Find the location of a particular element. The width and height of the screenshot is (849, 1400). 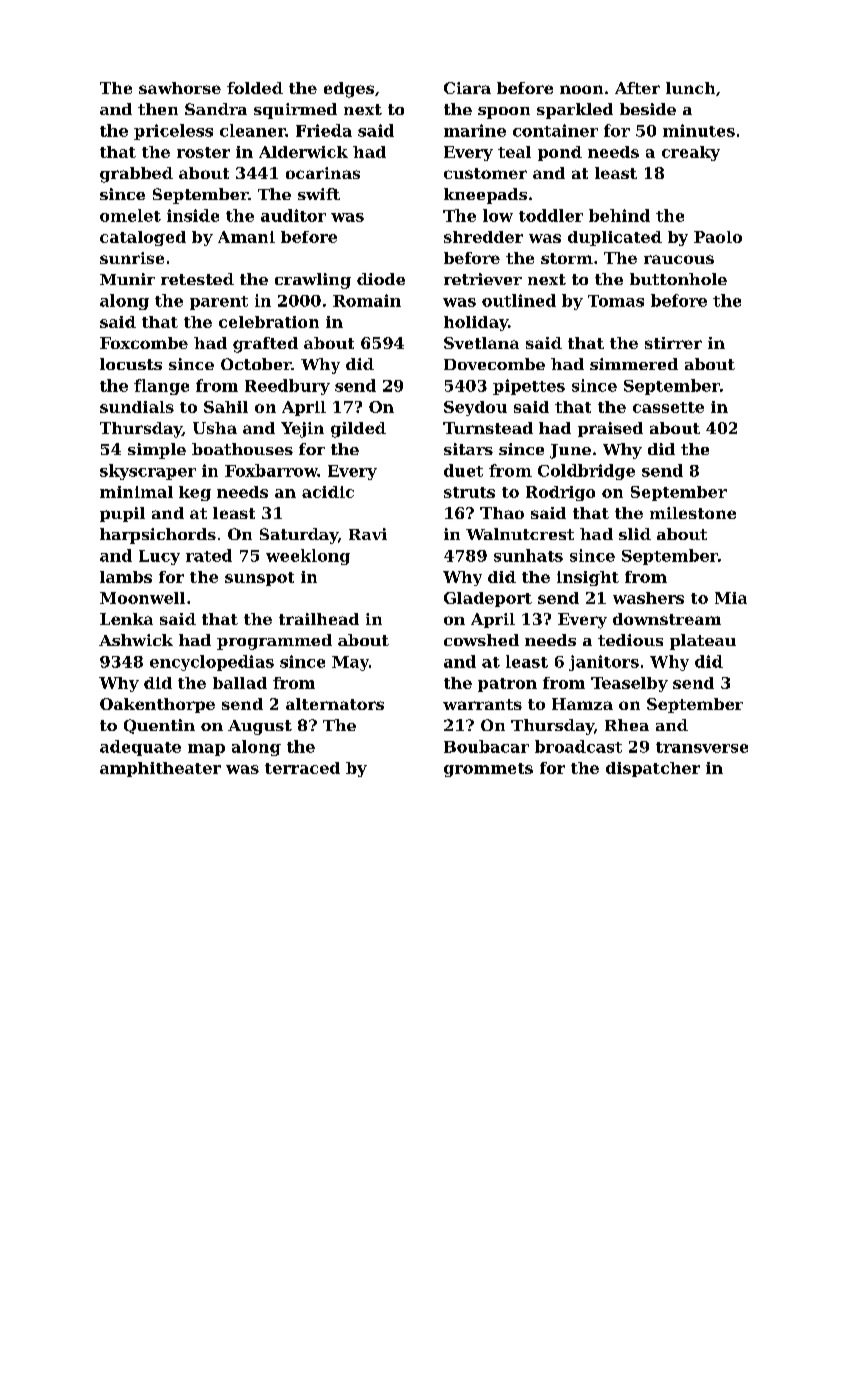

After is located at coordinates (637, 88).
